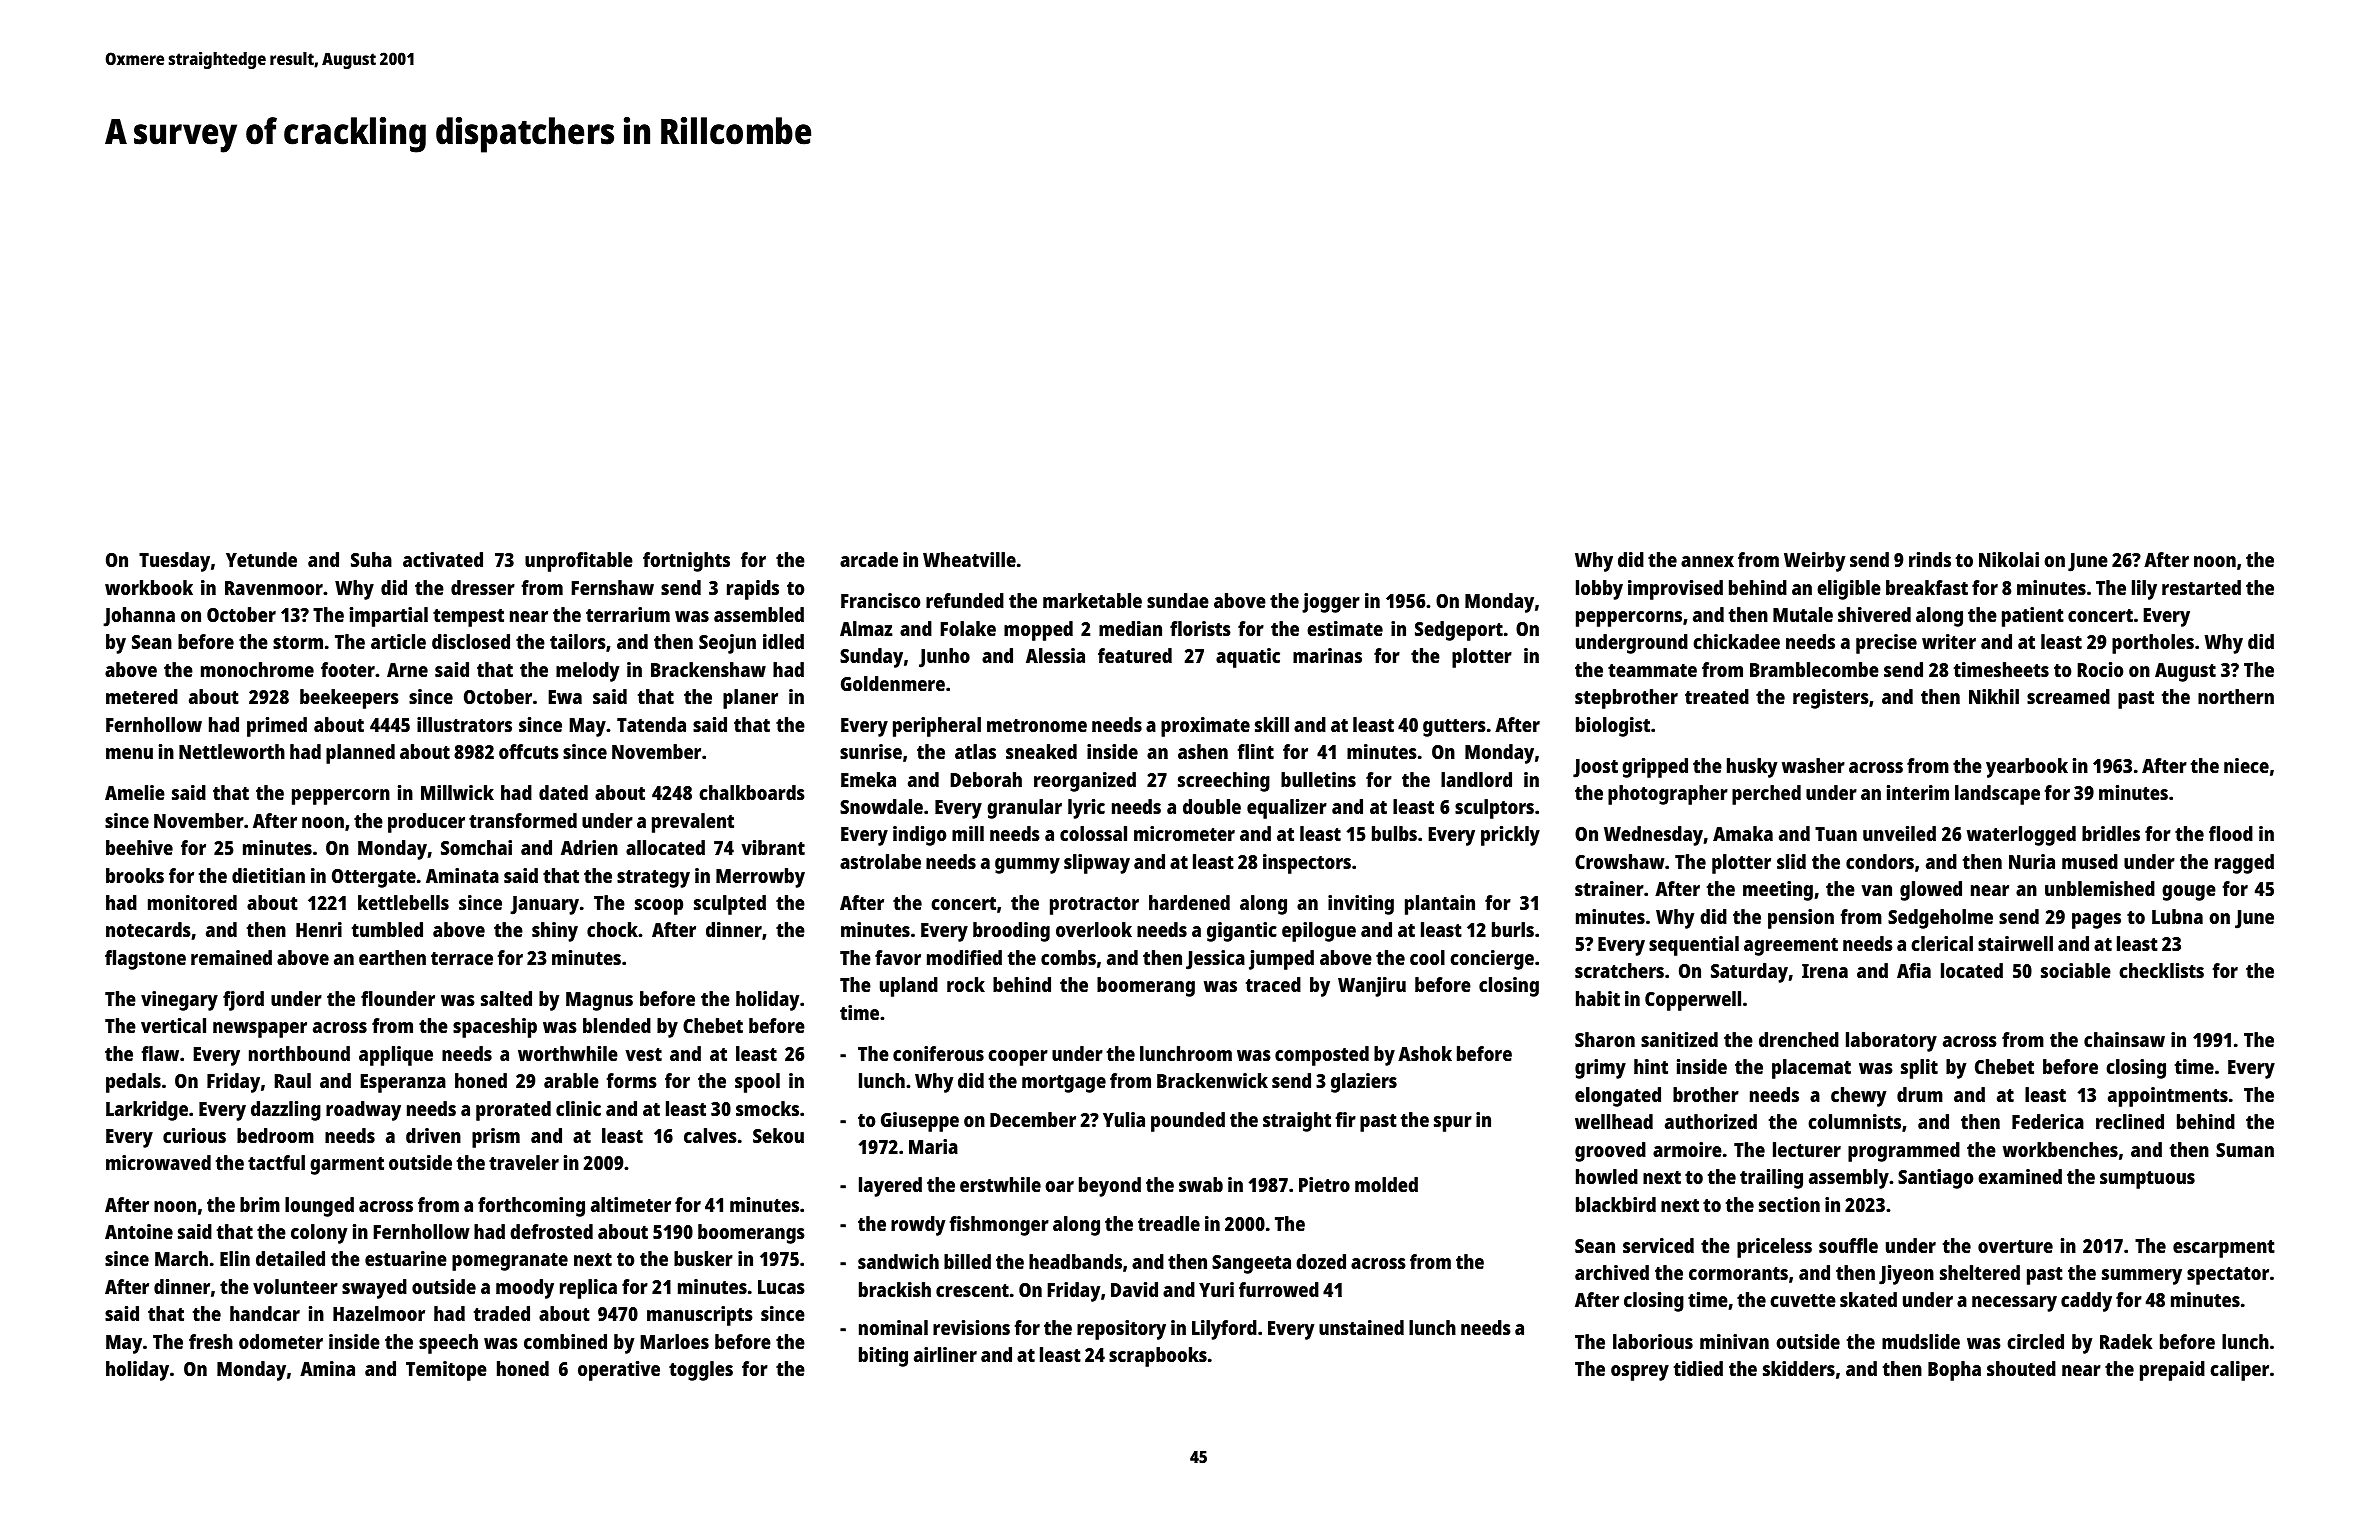  Describe the element at coordinates (211, 1341) in the page. I see `fresh` at that location.
